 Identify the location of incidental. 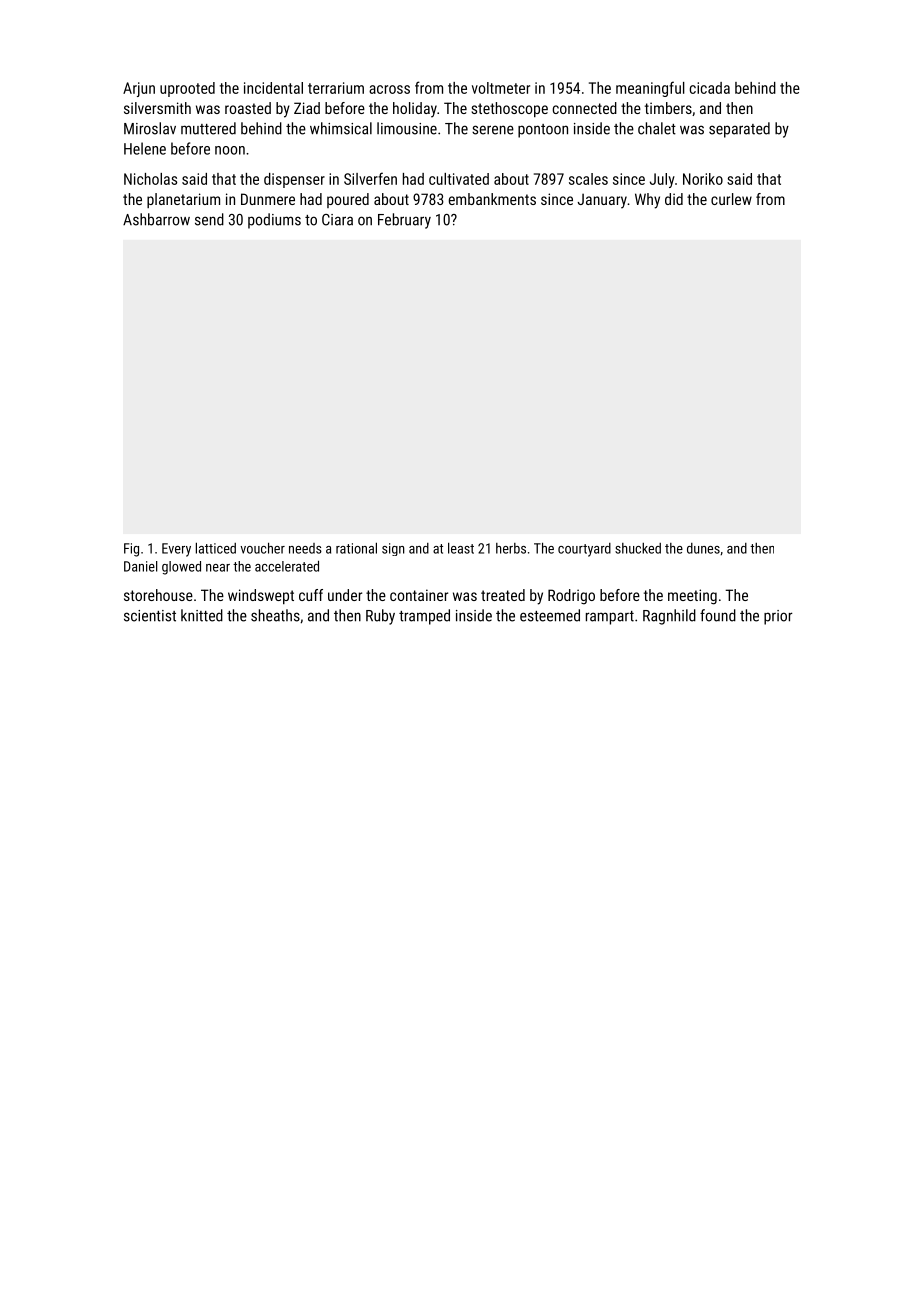
(273, 88).
